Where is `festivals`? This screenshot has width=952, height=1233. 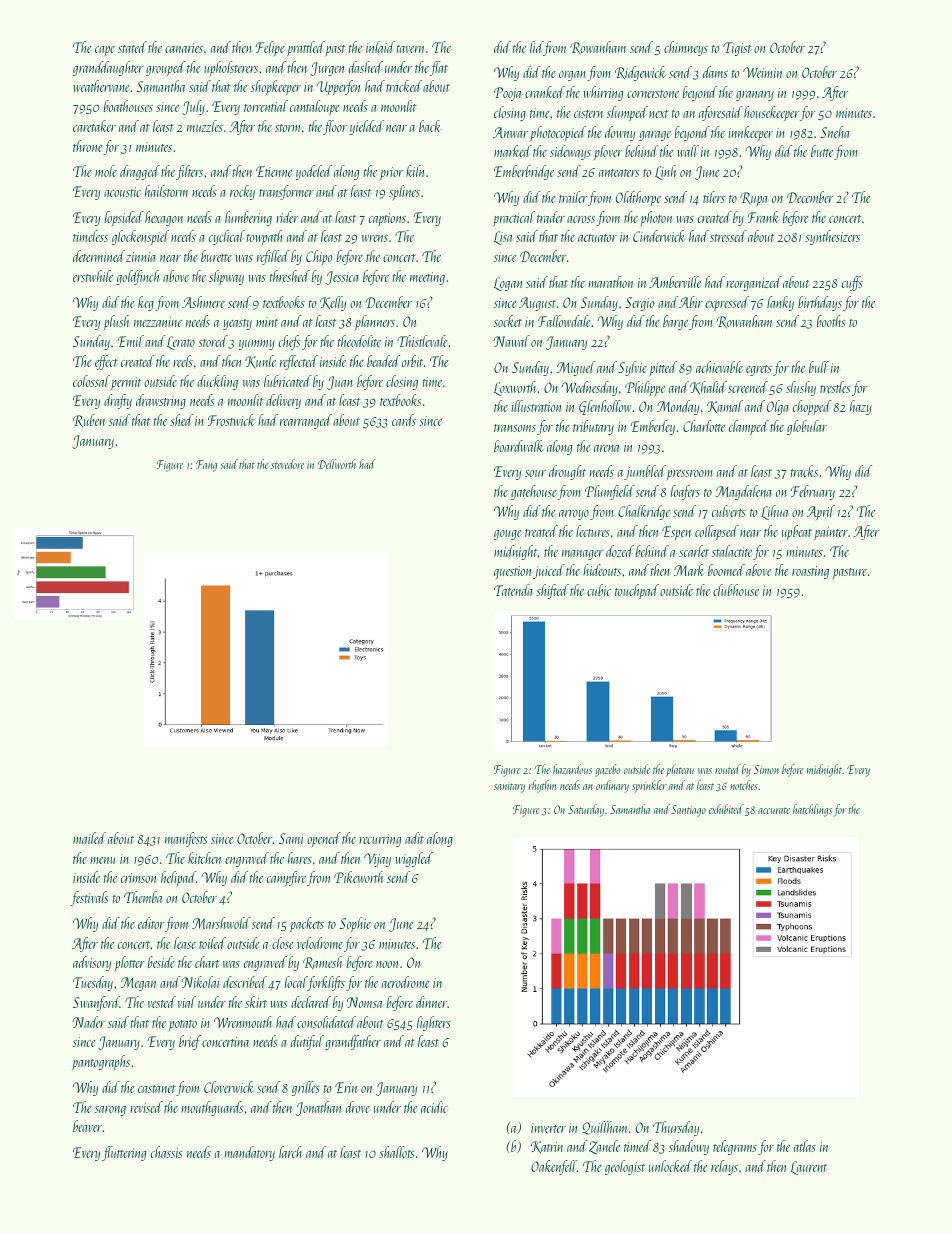 festivals is located at coordinates (89, 898).
